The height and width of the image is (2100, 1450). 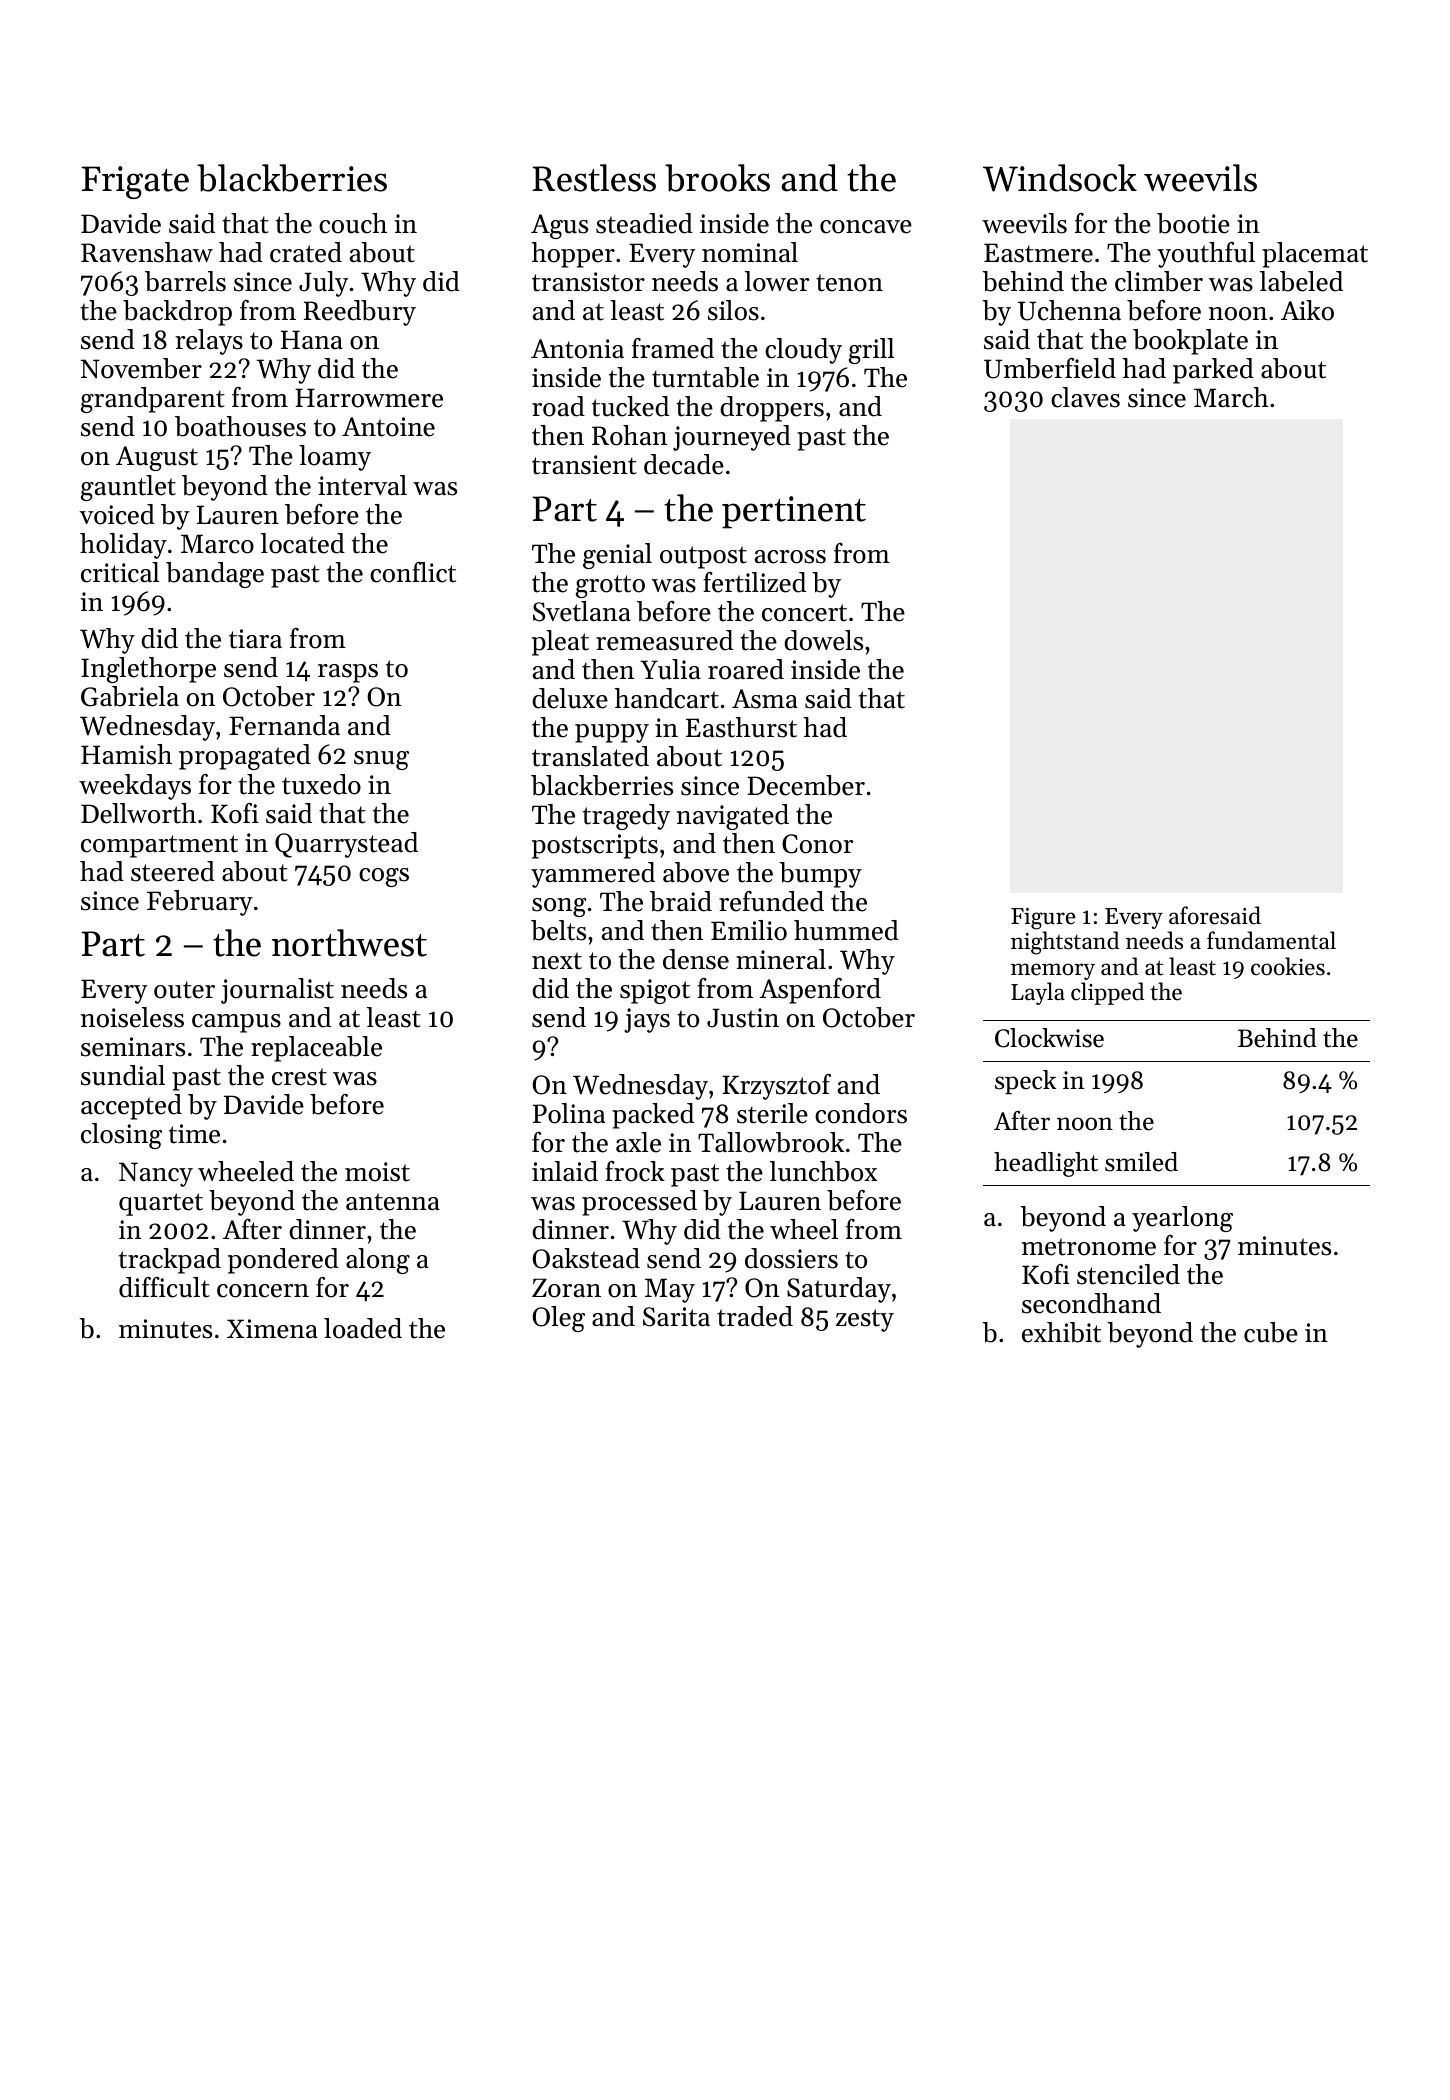 What do you see at coordinates (570, 698) in the image?
I see `deluxe` at bounding box center [570, 698].
